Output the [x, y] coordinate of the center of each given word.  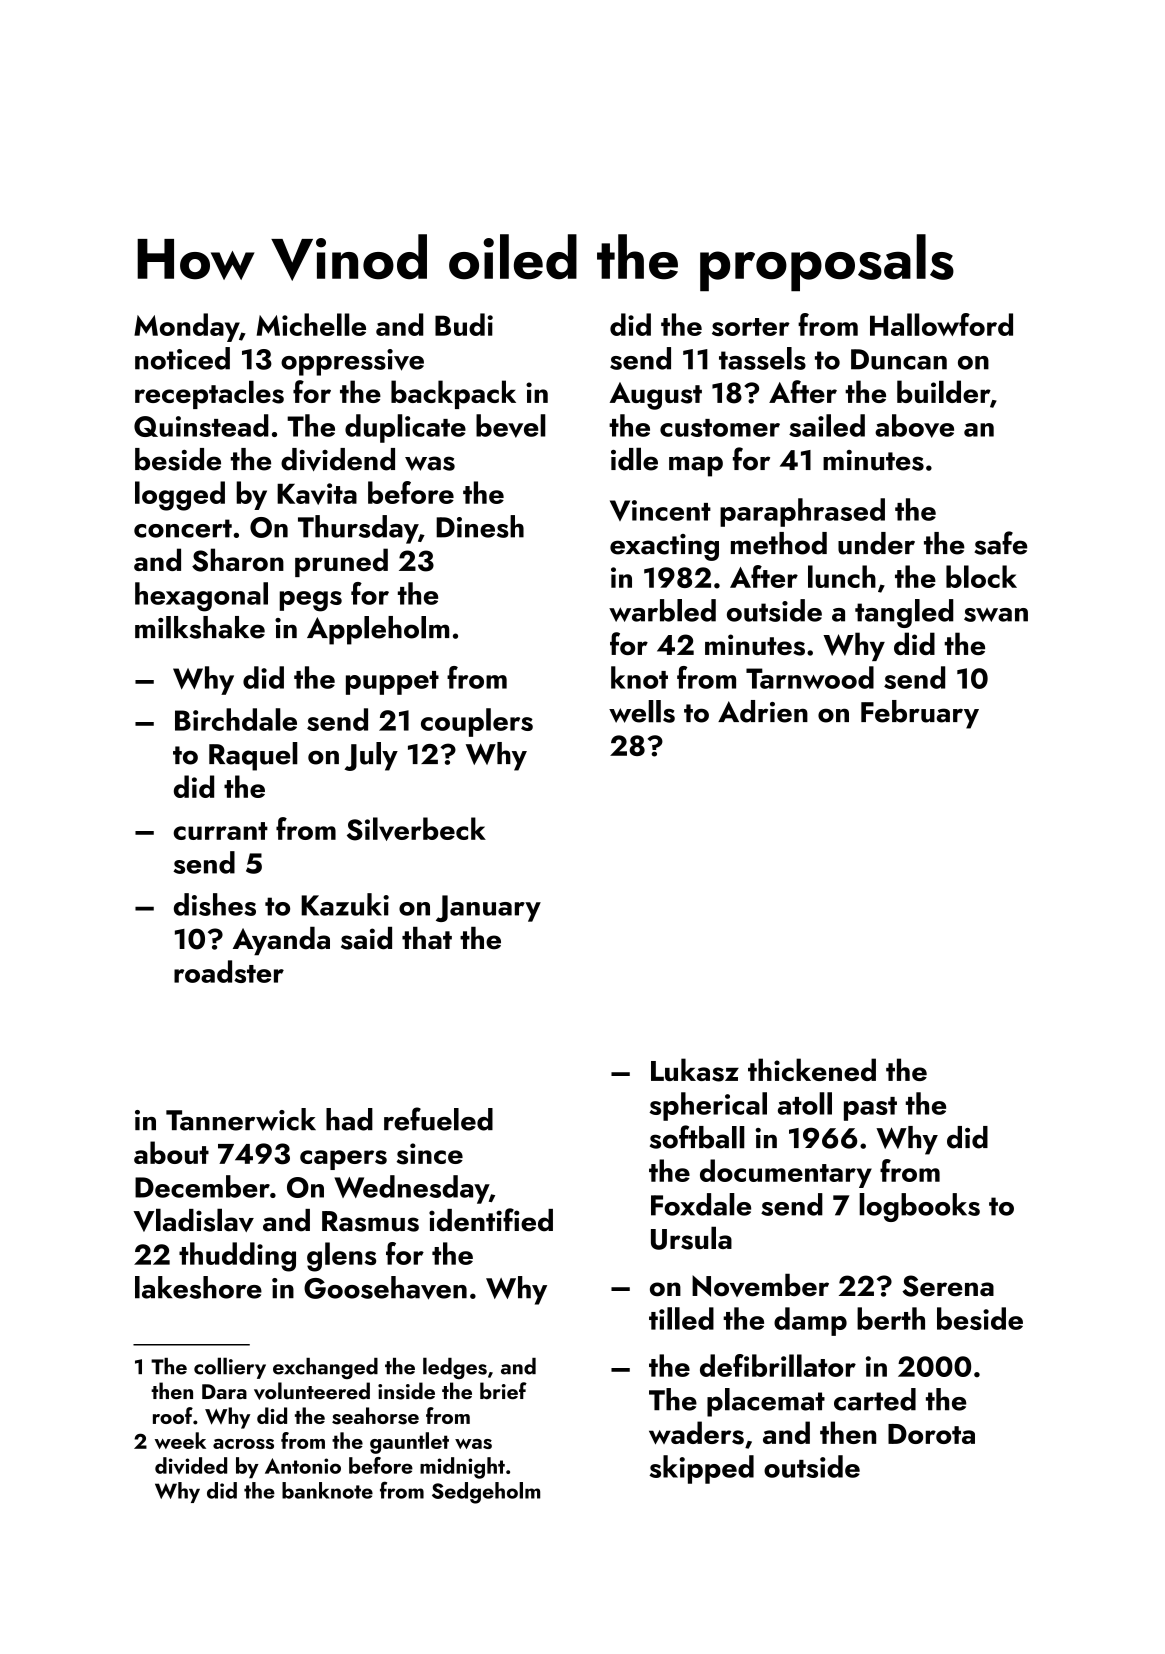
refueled [438, 1119]
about [171, 1152]
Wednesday [411, 1189]
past [870, 1109]
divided [191, 1465]
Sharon [238, 560]
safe [1000, 543]
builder [943, 391]
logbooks [919, 1207]
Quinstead [201, 425]
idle [634, 459]
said [366, 938]
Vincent [660, 510]
